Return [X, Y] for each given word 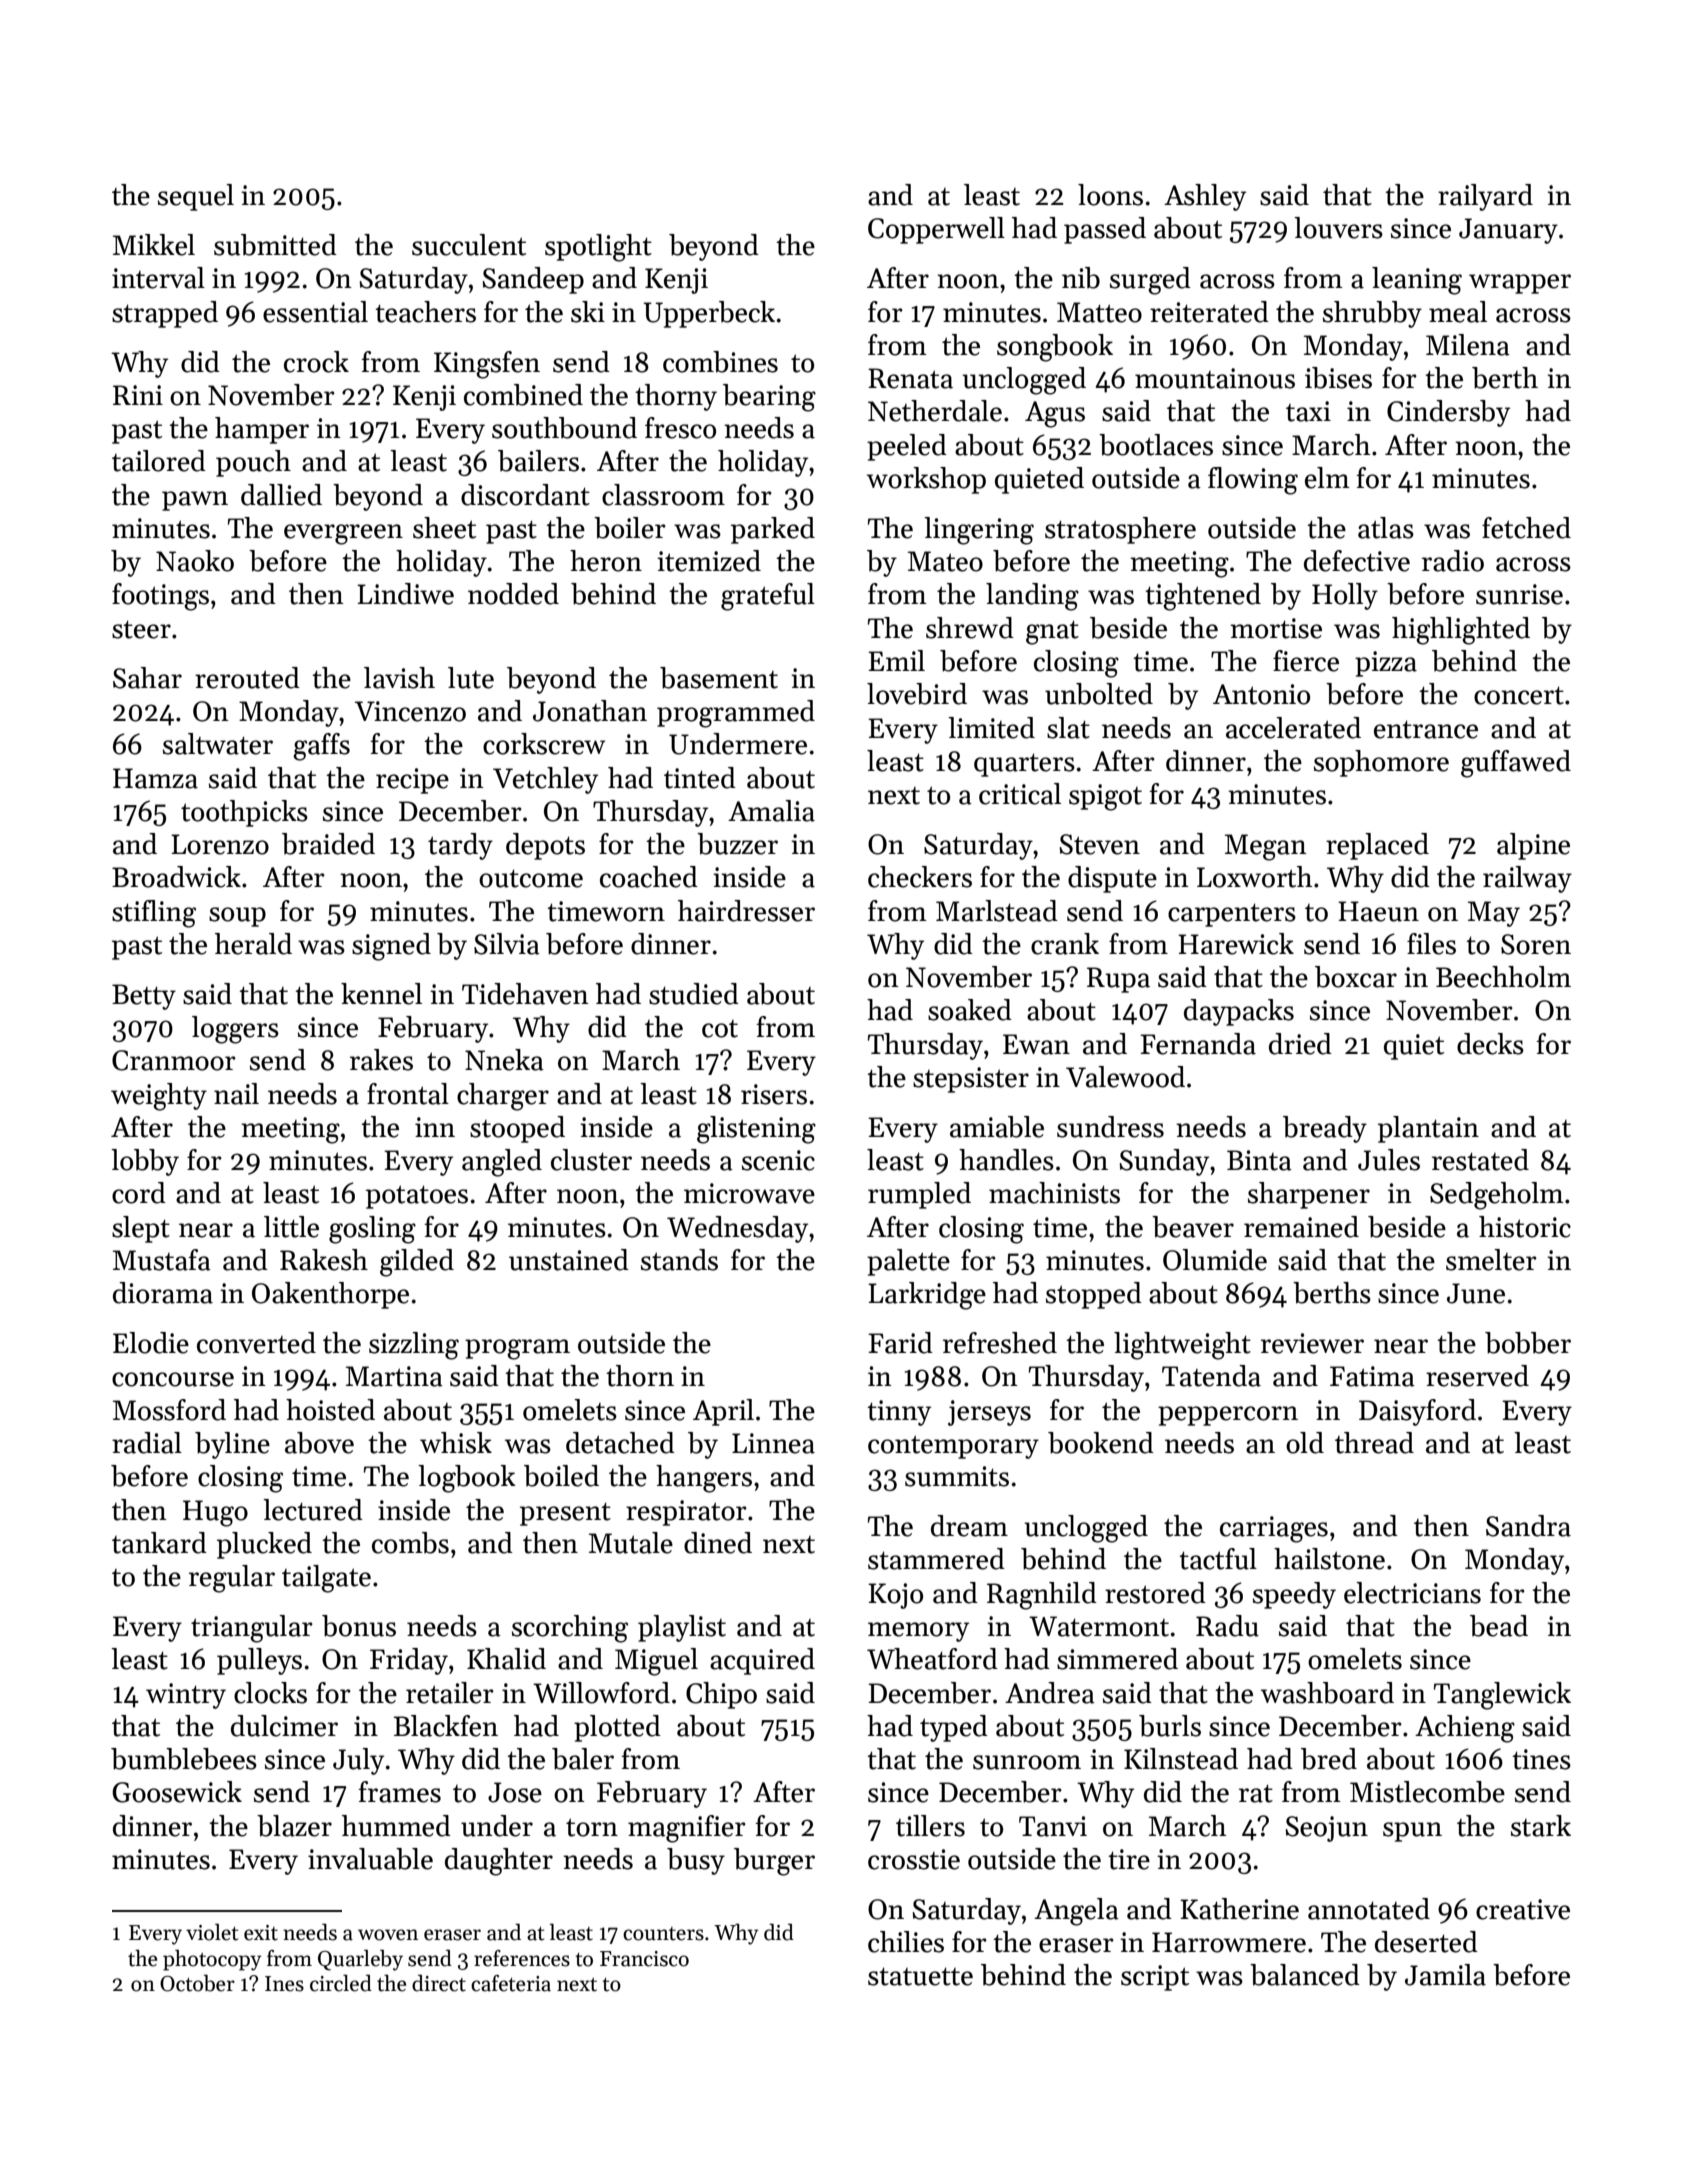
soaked [970, 1010]
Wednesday [737, 1229]
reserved [1477, 1376]
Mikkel [154, 245]
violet [212, 1932]
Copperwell [936, 230]
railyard [1485, 197]
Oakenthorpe [330, 1295]
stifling [154, 914]
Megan [1266, 847]
